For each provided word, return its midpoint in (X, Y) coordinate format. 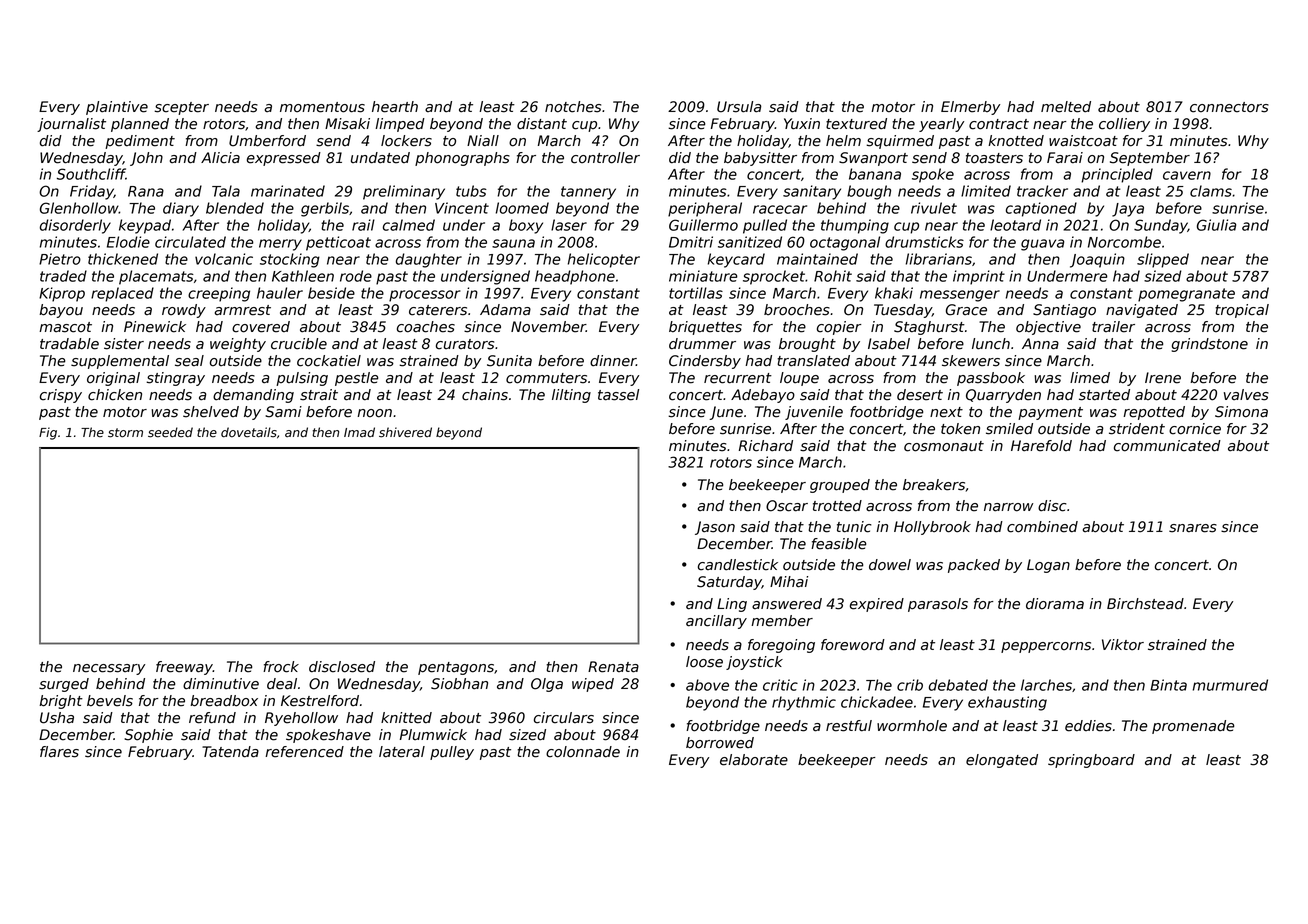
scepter (181, 108)
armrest (243, 310)
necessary (109, 669)
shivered (405, 432)
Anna (1040, 344)
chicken (115, 395)
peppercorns (1046, 647)
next (946, 412)
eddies (1088, 726)
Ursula (739, 107)
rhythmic (804, 703)
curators (465, 344)
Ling (732, 605)
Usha (57, 718)
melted (1066, 107)
